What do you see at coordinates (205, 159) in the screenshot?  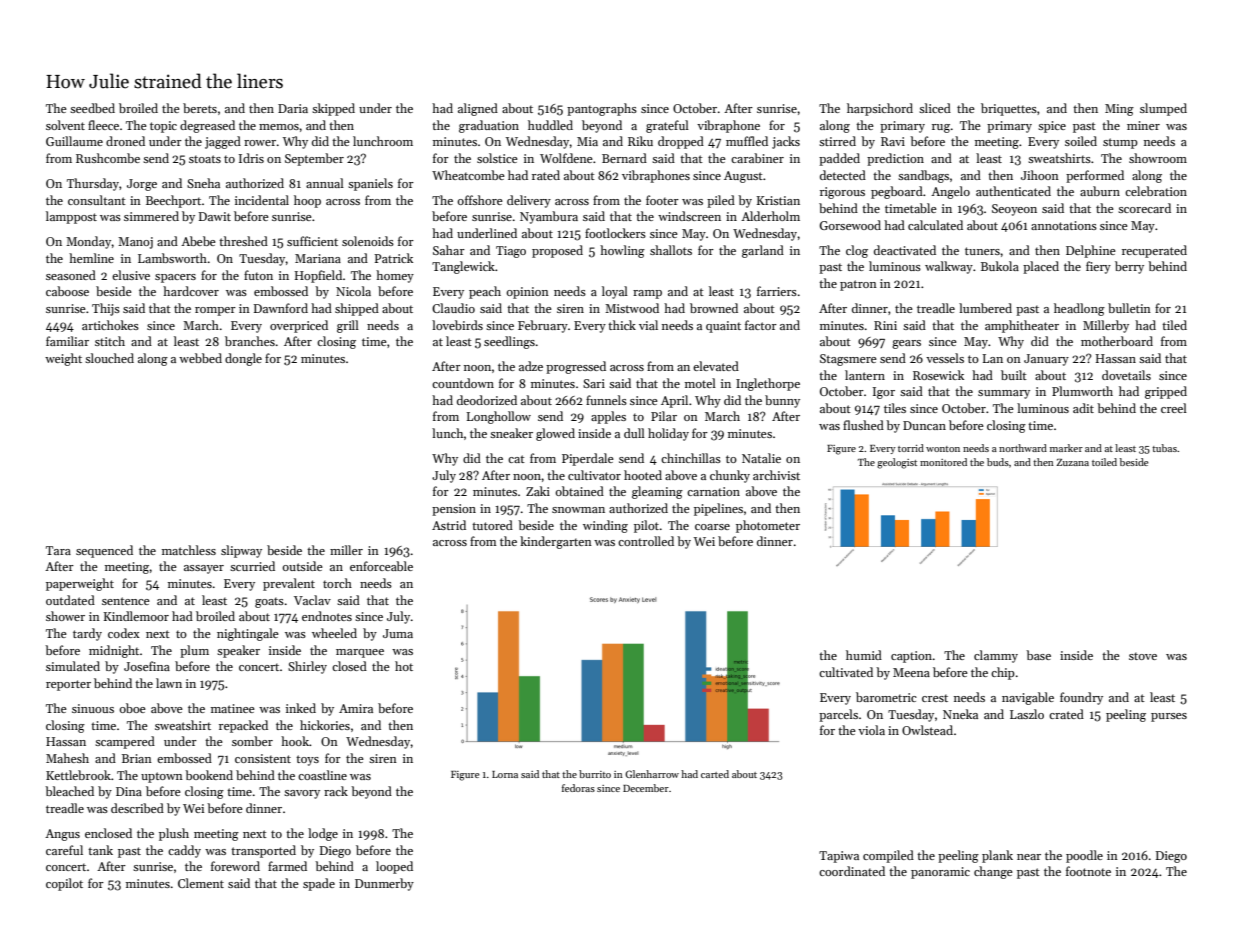 I see `stoats` at bounding box center [205, 159].
